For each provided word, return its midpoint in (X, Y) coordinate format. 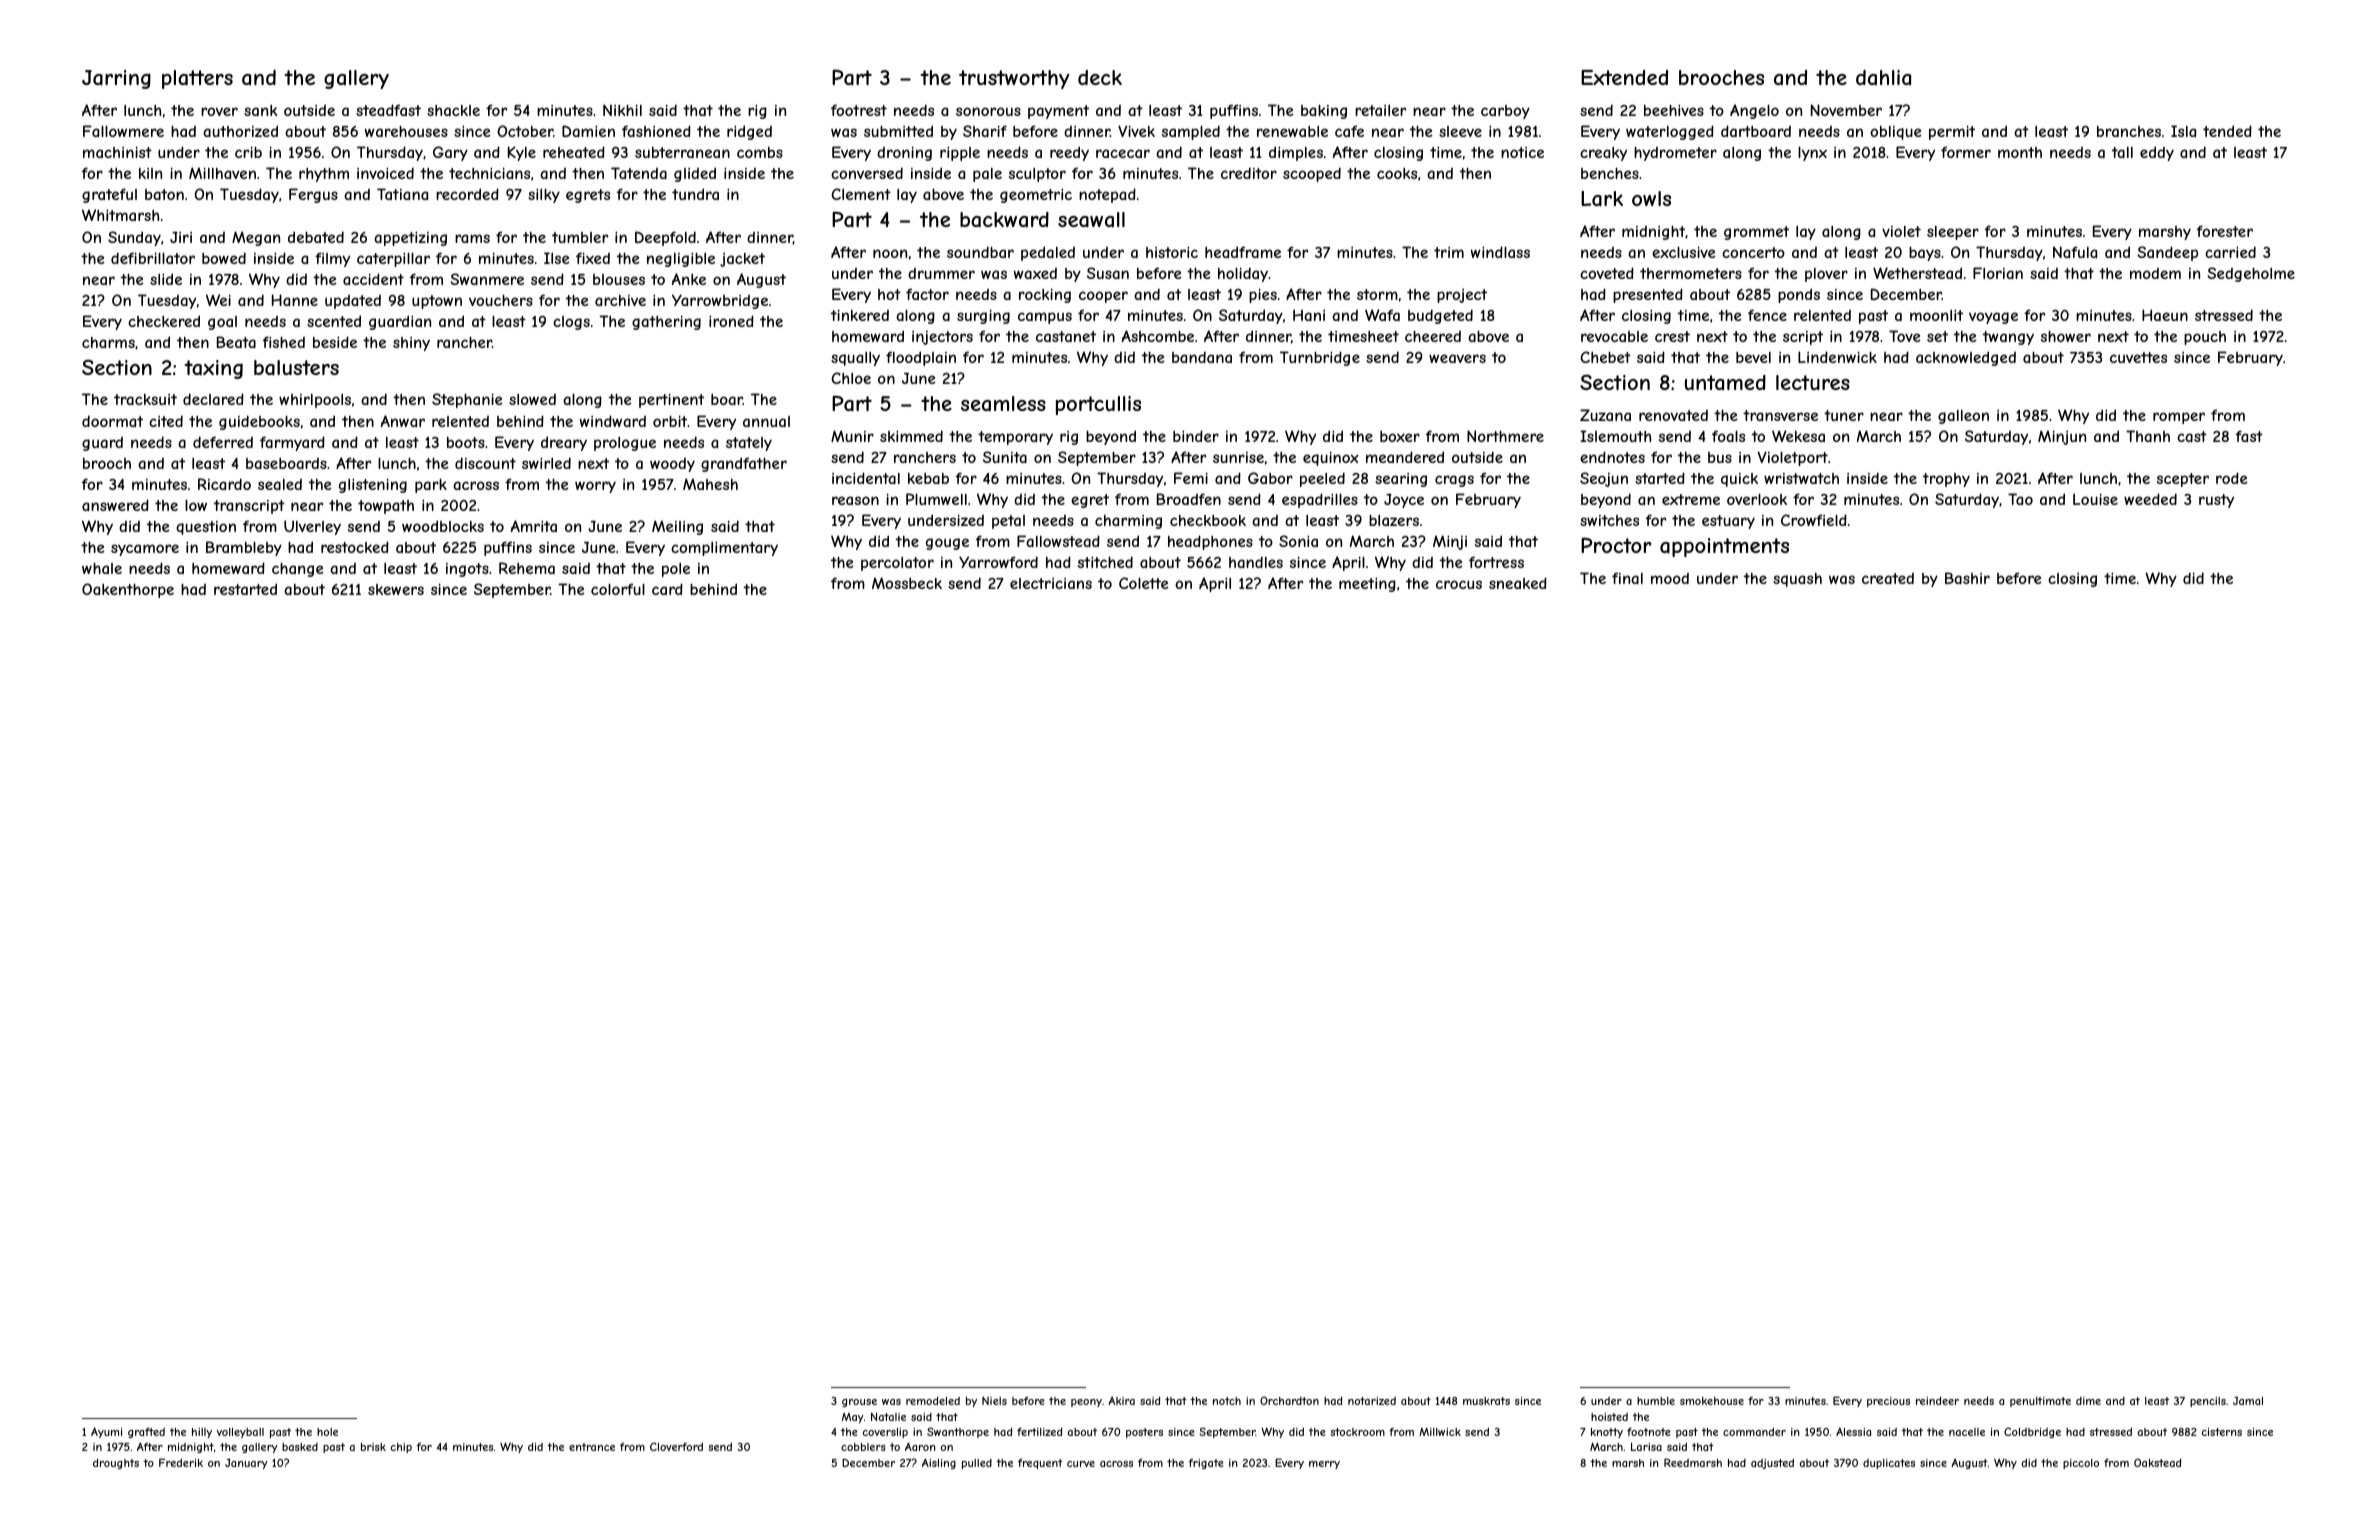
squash (1797, 580)
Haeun (2165, 315)
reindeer (1937, 1401)
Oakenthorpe (128, 590)
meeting (1367, 584)
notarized (1372, 1401)
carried (2230, 252)
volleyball (240, 1433)
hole (327, 1432)
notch (1227, 1401)
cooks (1397, 173)
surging (983, 316)
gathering (666, 322)
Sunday (134, 238)
